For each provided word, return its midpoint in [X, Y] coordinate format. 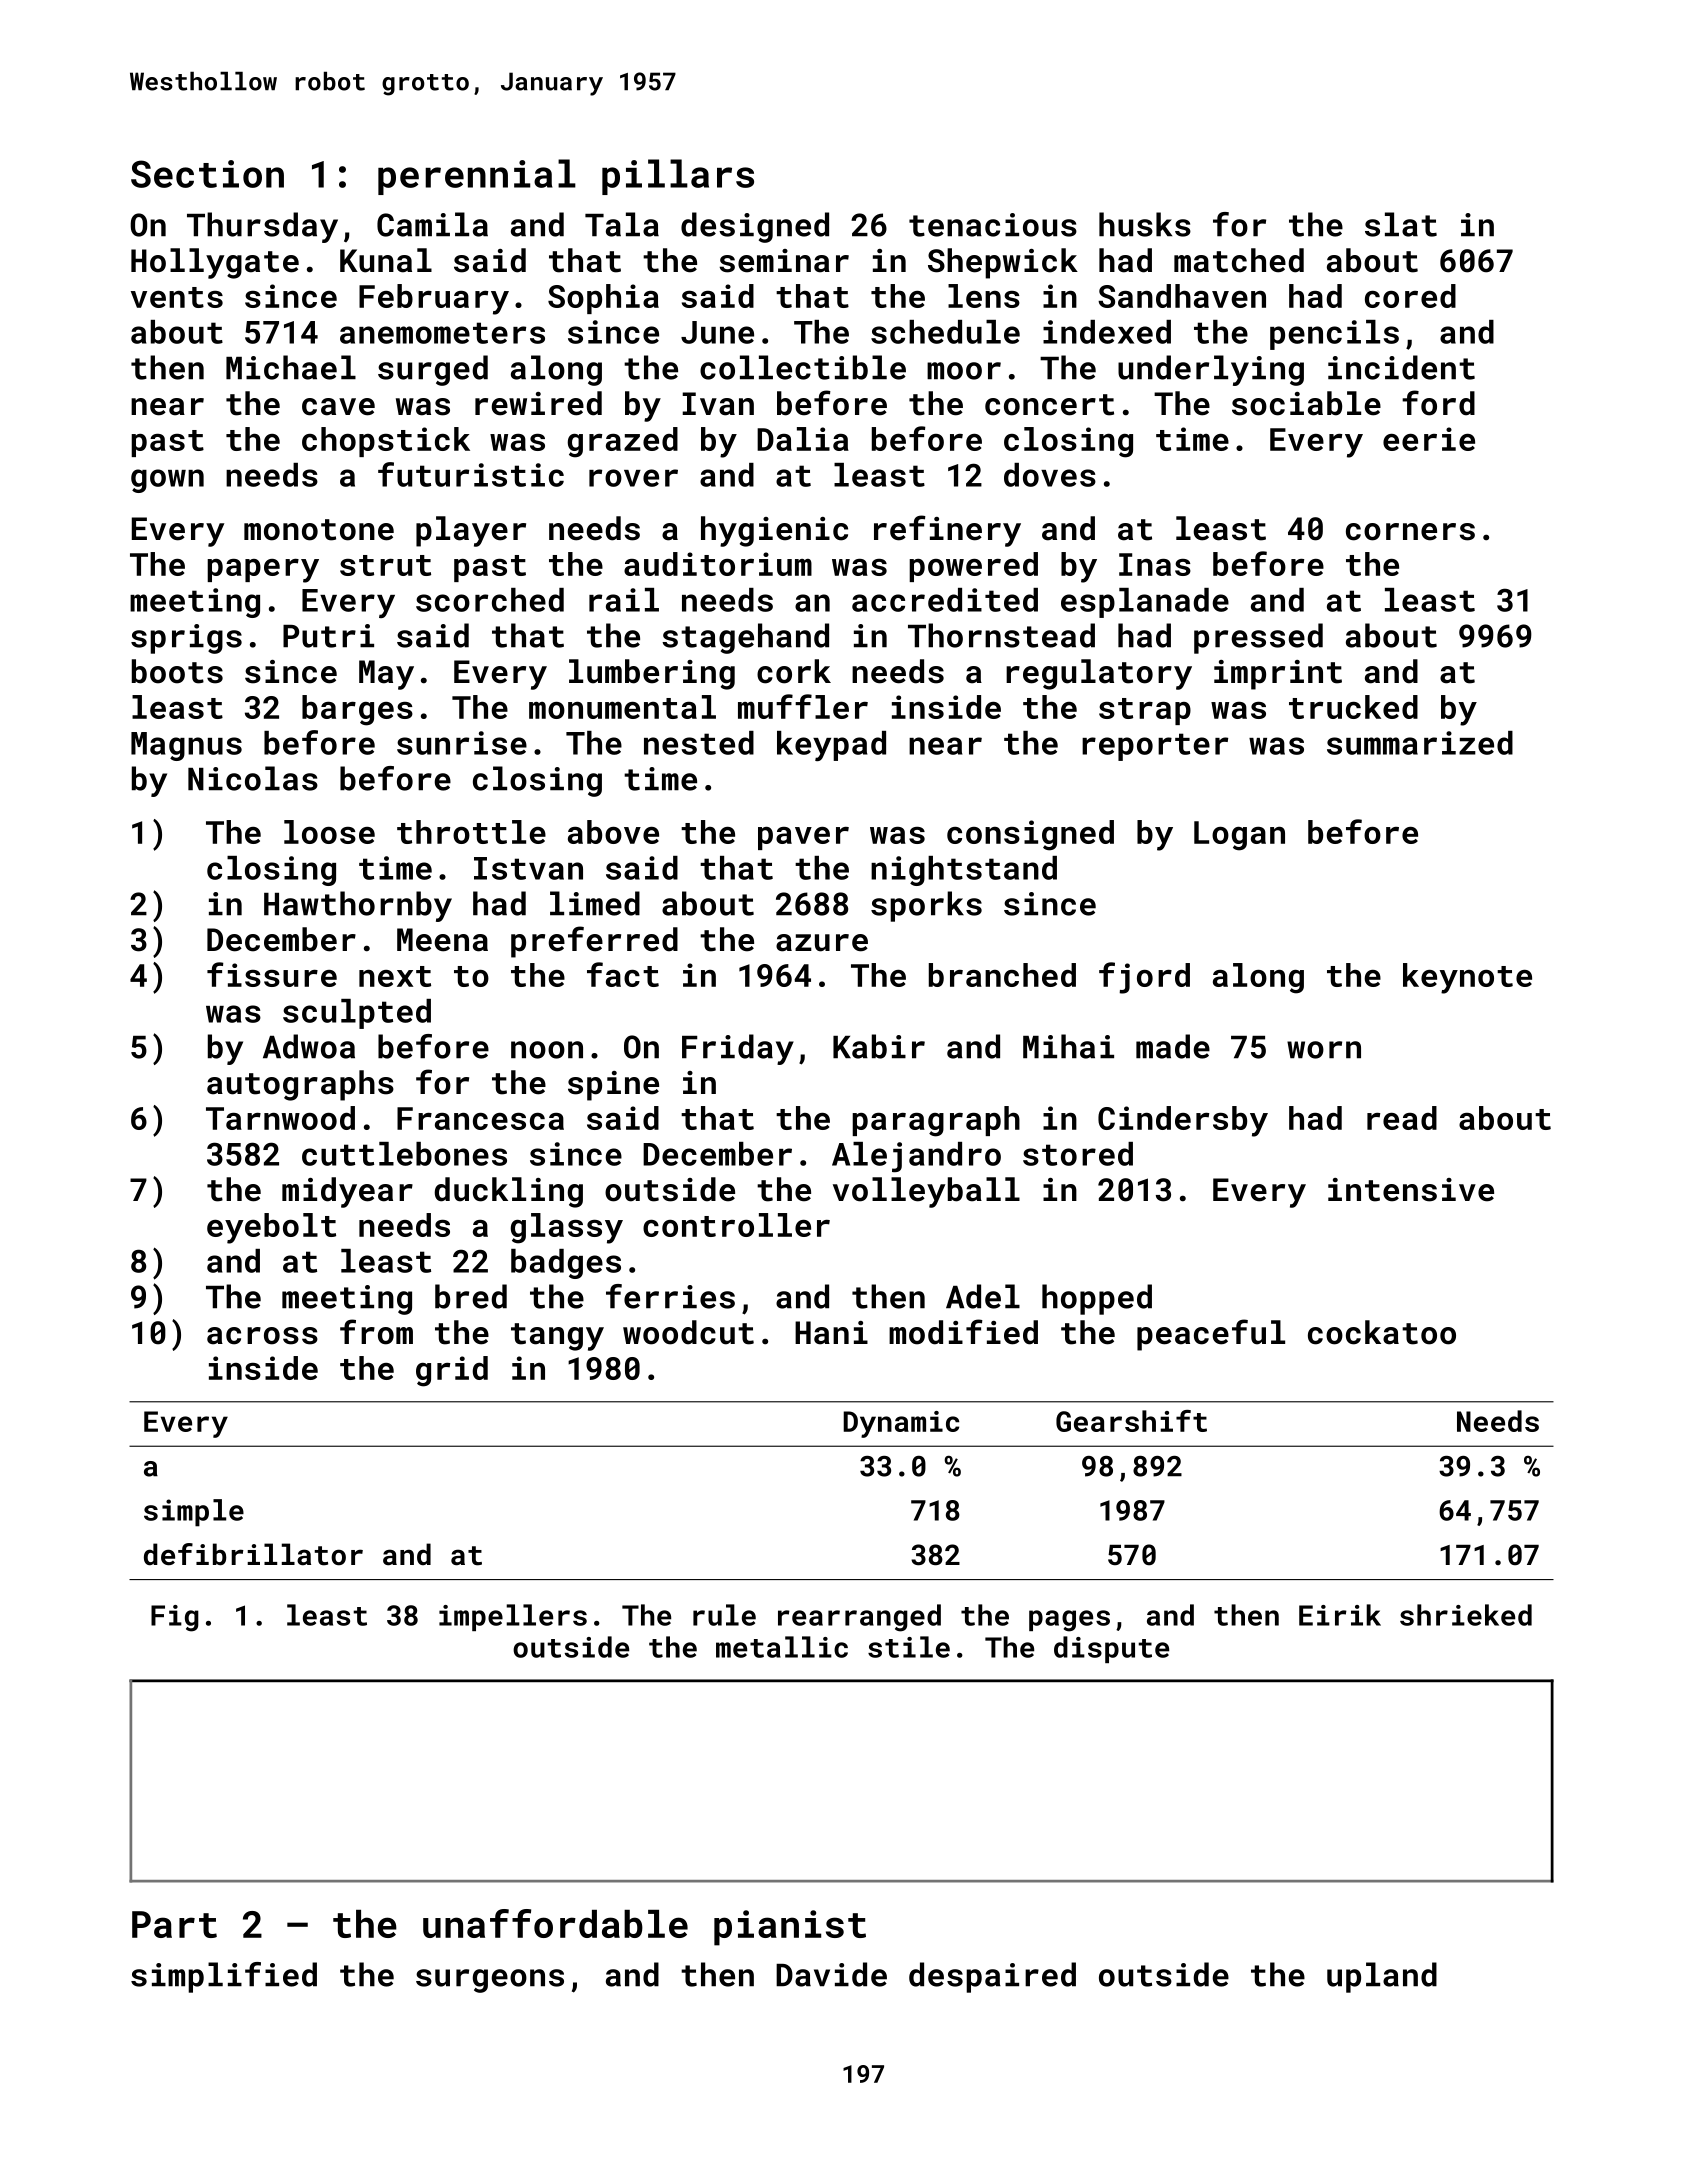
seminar [784, 261]
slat [1401, 224]
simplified [224, 1977]
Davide [831, 1974]
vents [177, 297]
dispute [1111, 1649]
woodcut [688, 1332]
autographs [300, 1085]
